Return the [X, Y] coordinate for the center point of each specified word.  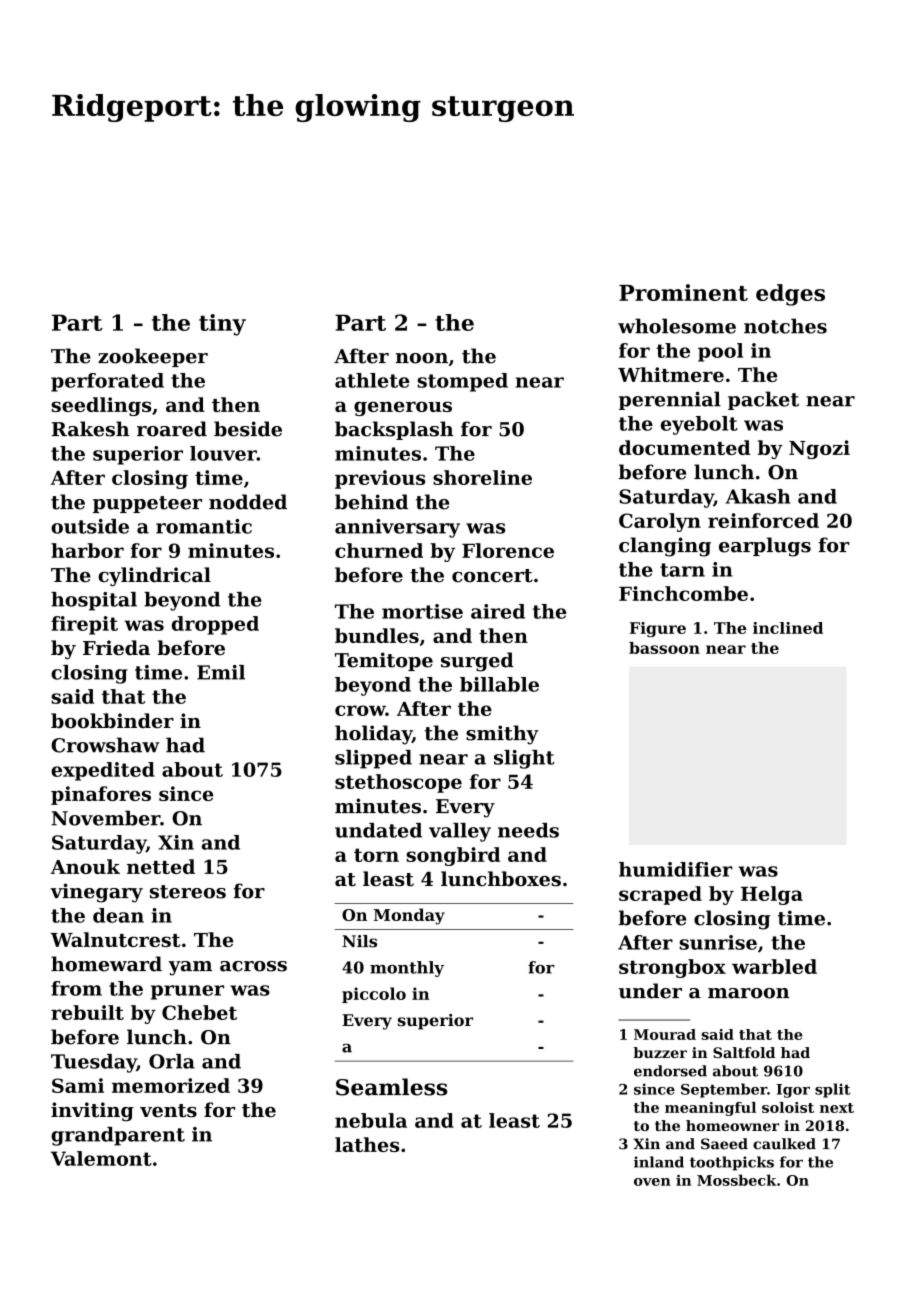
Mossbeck [736, 1180]
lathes [367, 1144]
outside [90, 526]
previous [380, 479]
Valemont [101, 1158]
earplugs [765, 547]
